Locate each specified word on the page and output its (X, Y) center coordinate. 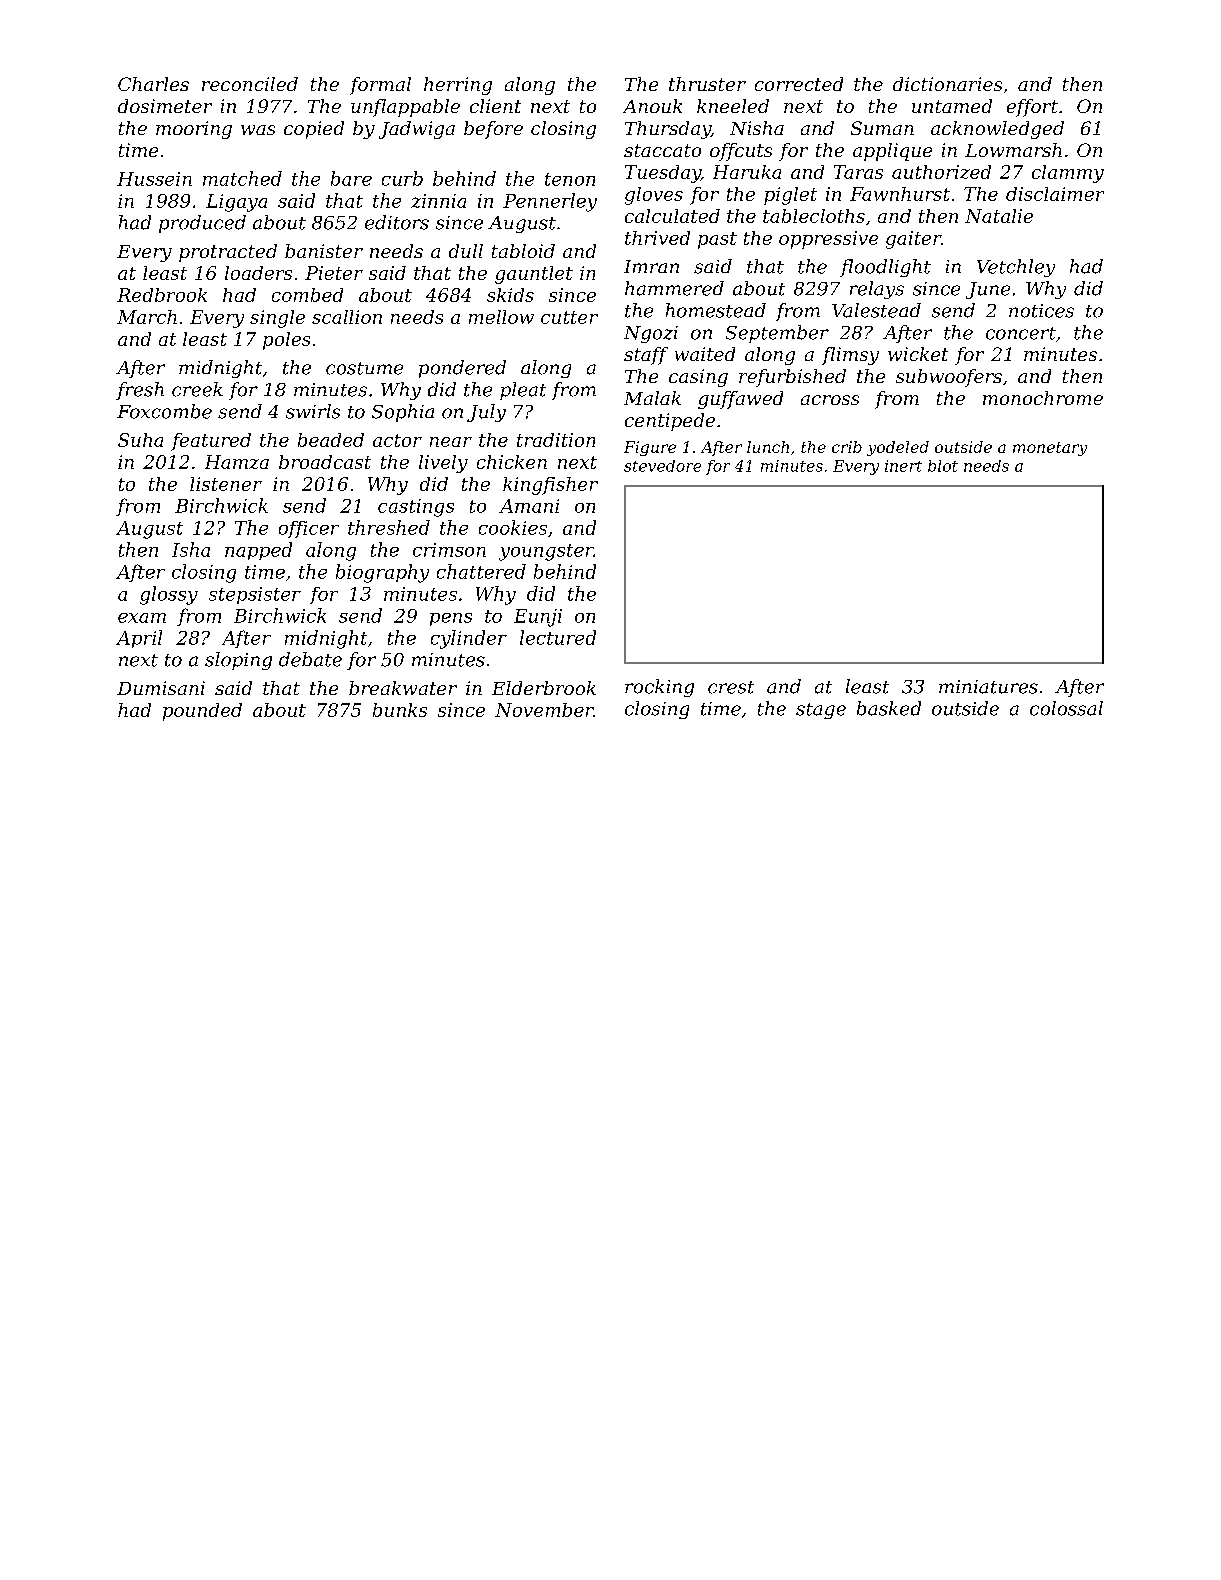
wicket (918, 354)
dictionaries (947, 84)
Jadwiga (417, 130)
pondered (462, 369)
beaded (331, 440)
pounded (202, 712)
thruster (707, 84)
